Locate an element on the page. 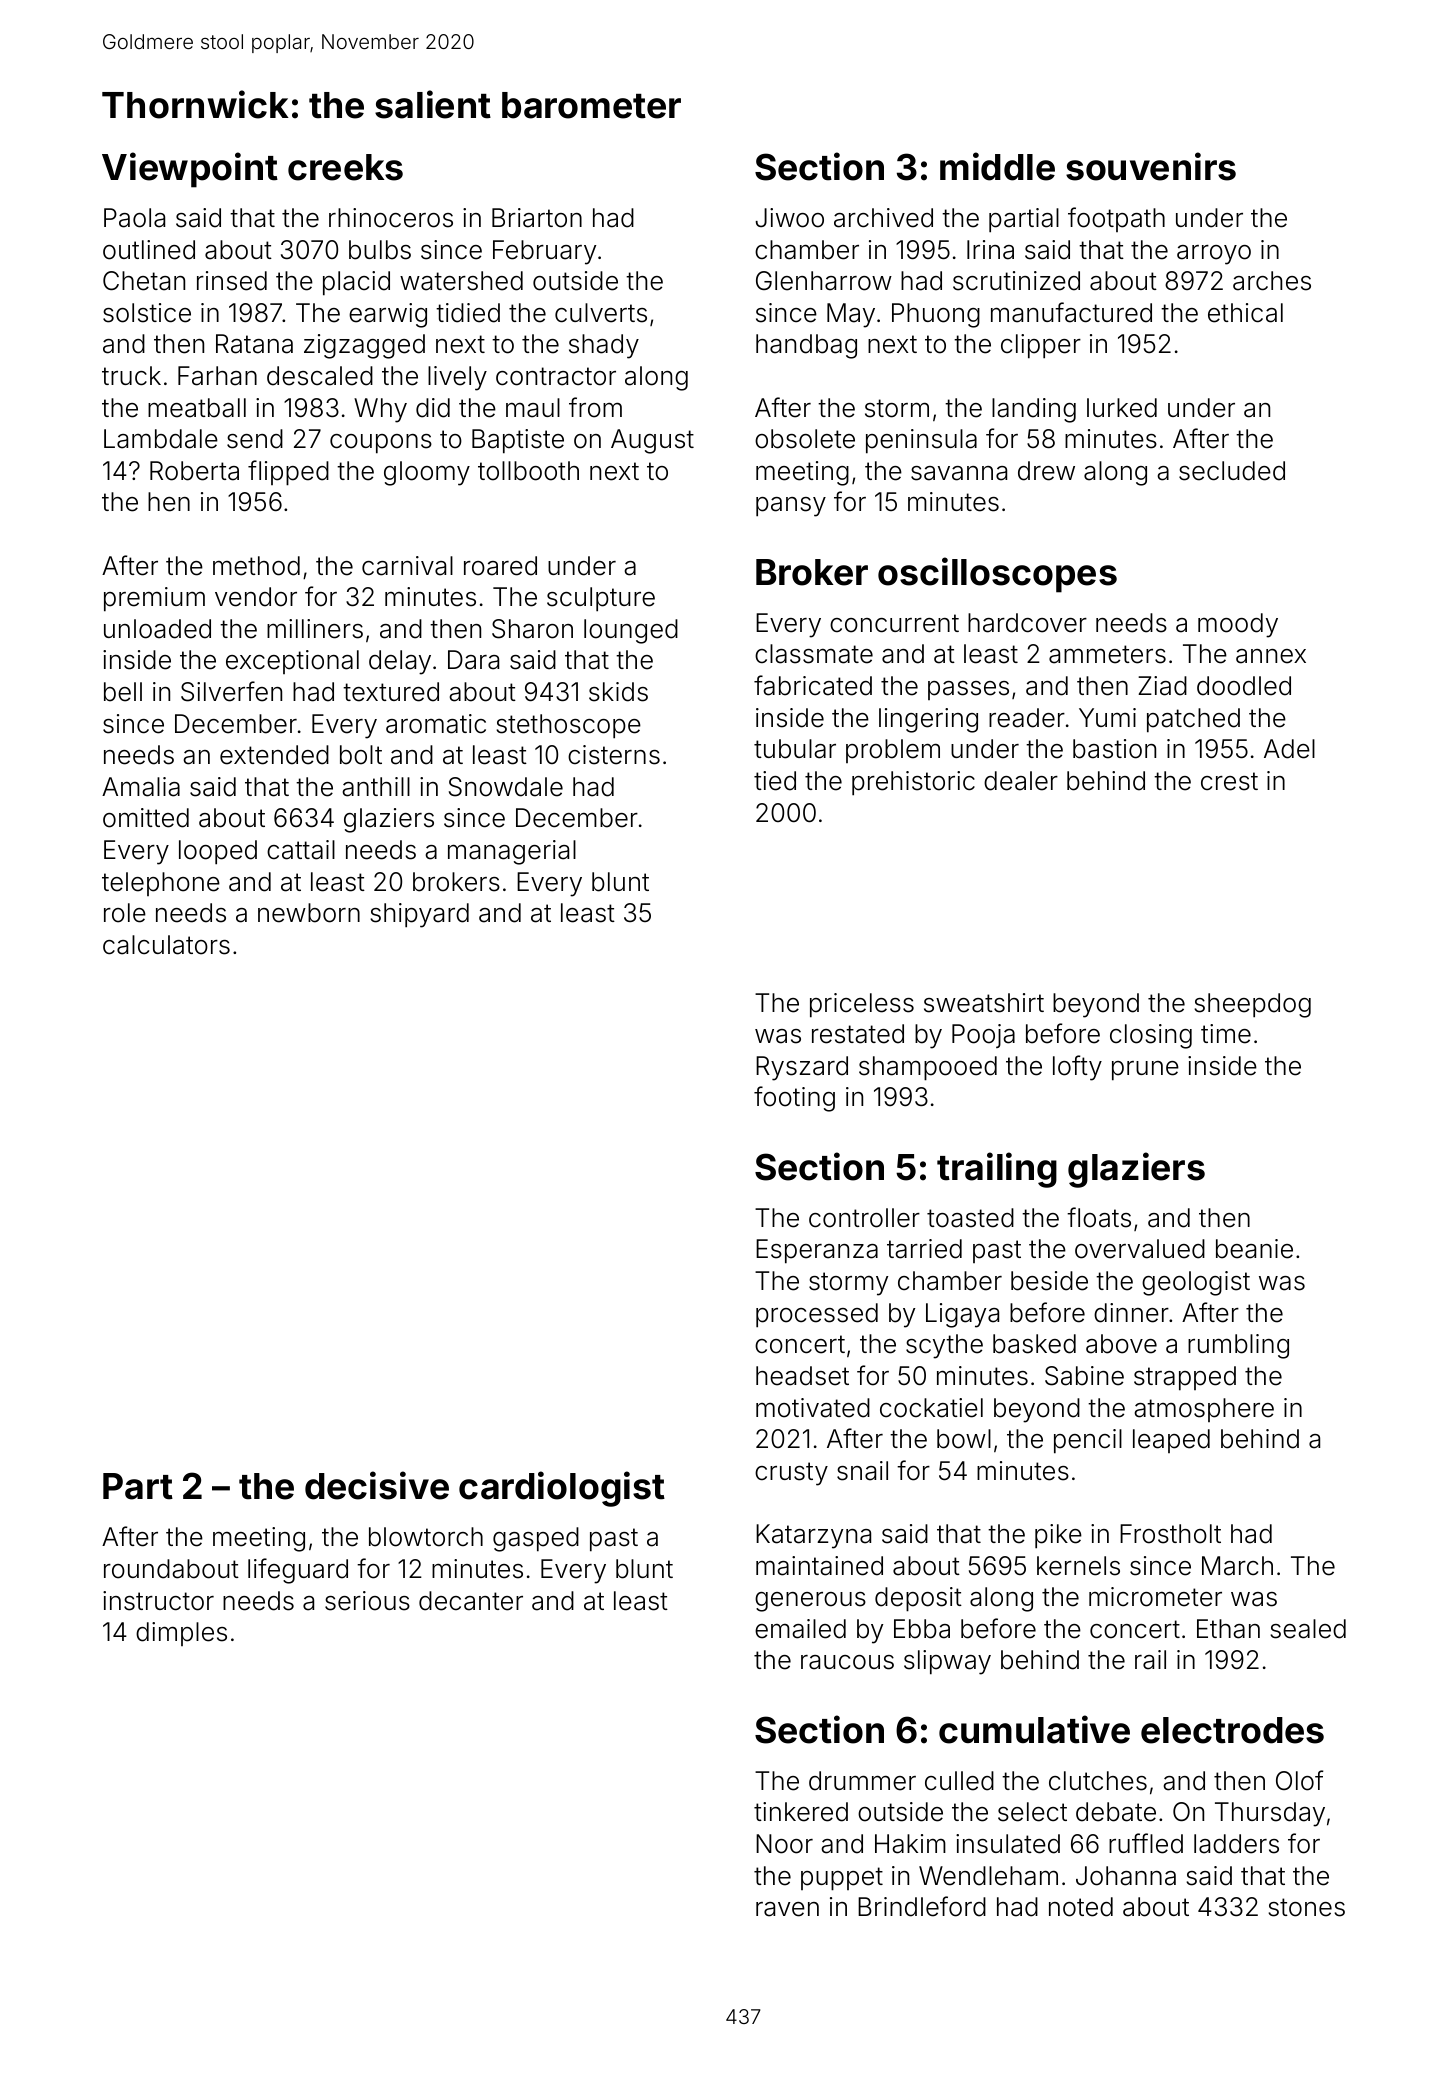  decisive is located at coordinates (377, 1485).
